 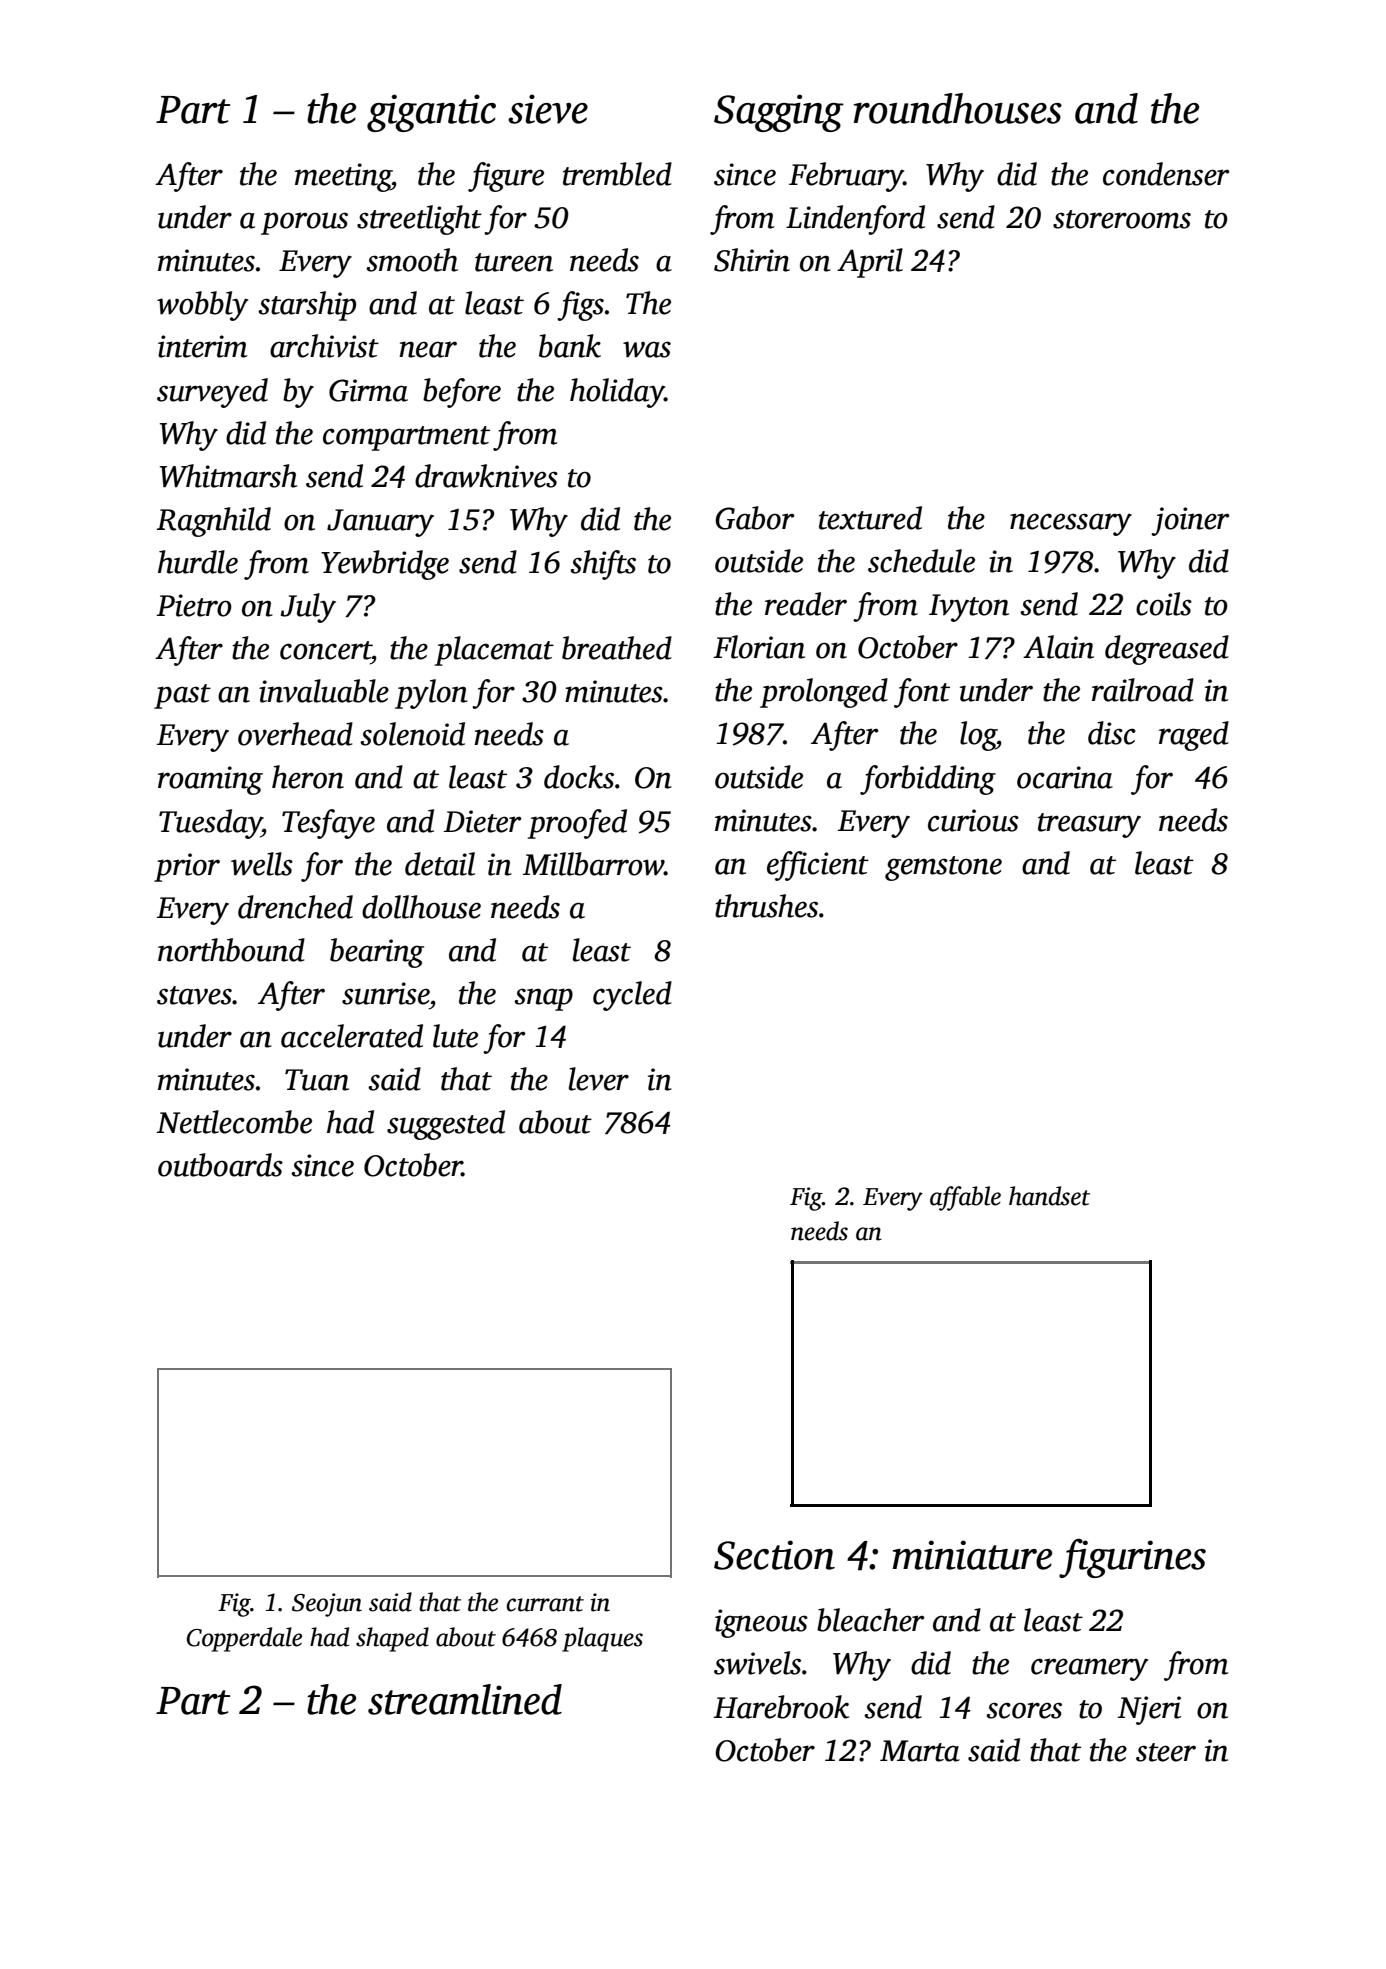 What do you see at coordinates (774, 1555) in the document?
I see `Section` at bounding box center [774, 1555].
